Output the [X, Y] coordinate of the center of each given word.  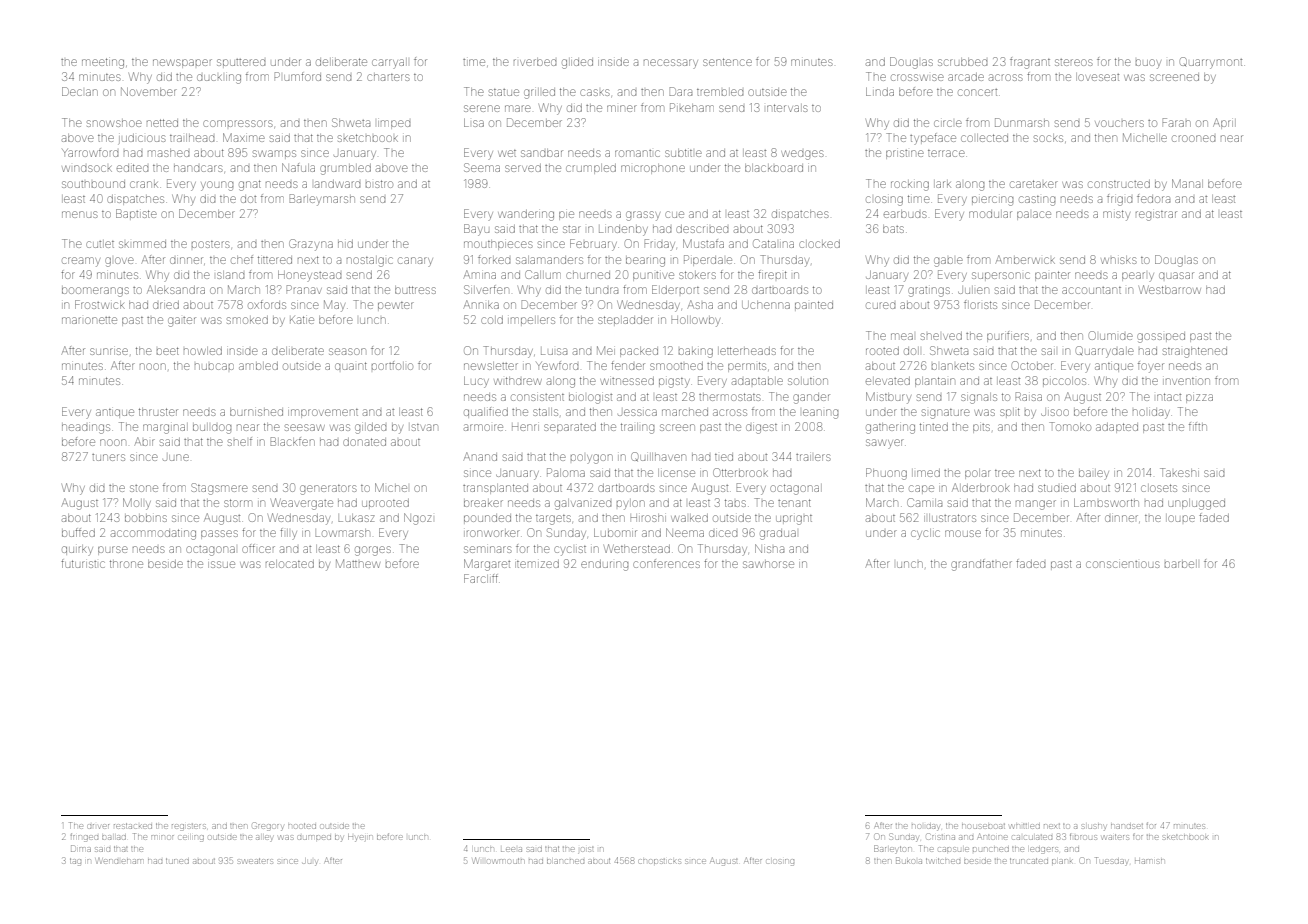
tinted [934, 427]
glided [577, 64]
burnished [256, 412]
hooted [302, 826]
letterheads [748, 351]
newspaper [182, 63]
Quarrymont [1211, 63]
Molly [137, 504]
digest [761, 429]
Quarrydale [1105, 352]
